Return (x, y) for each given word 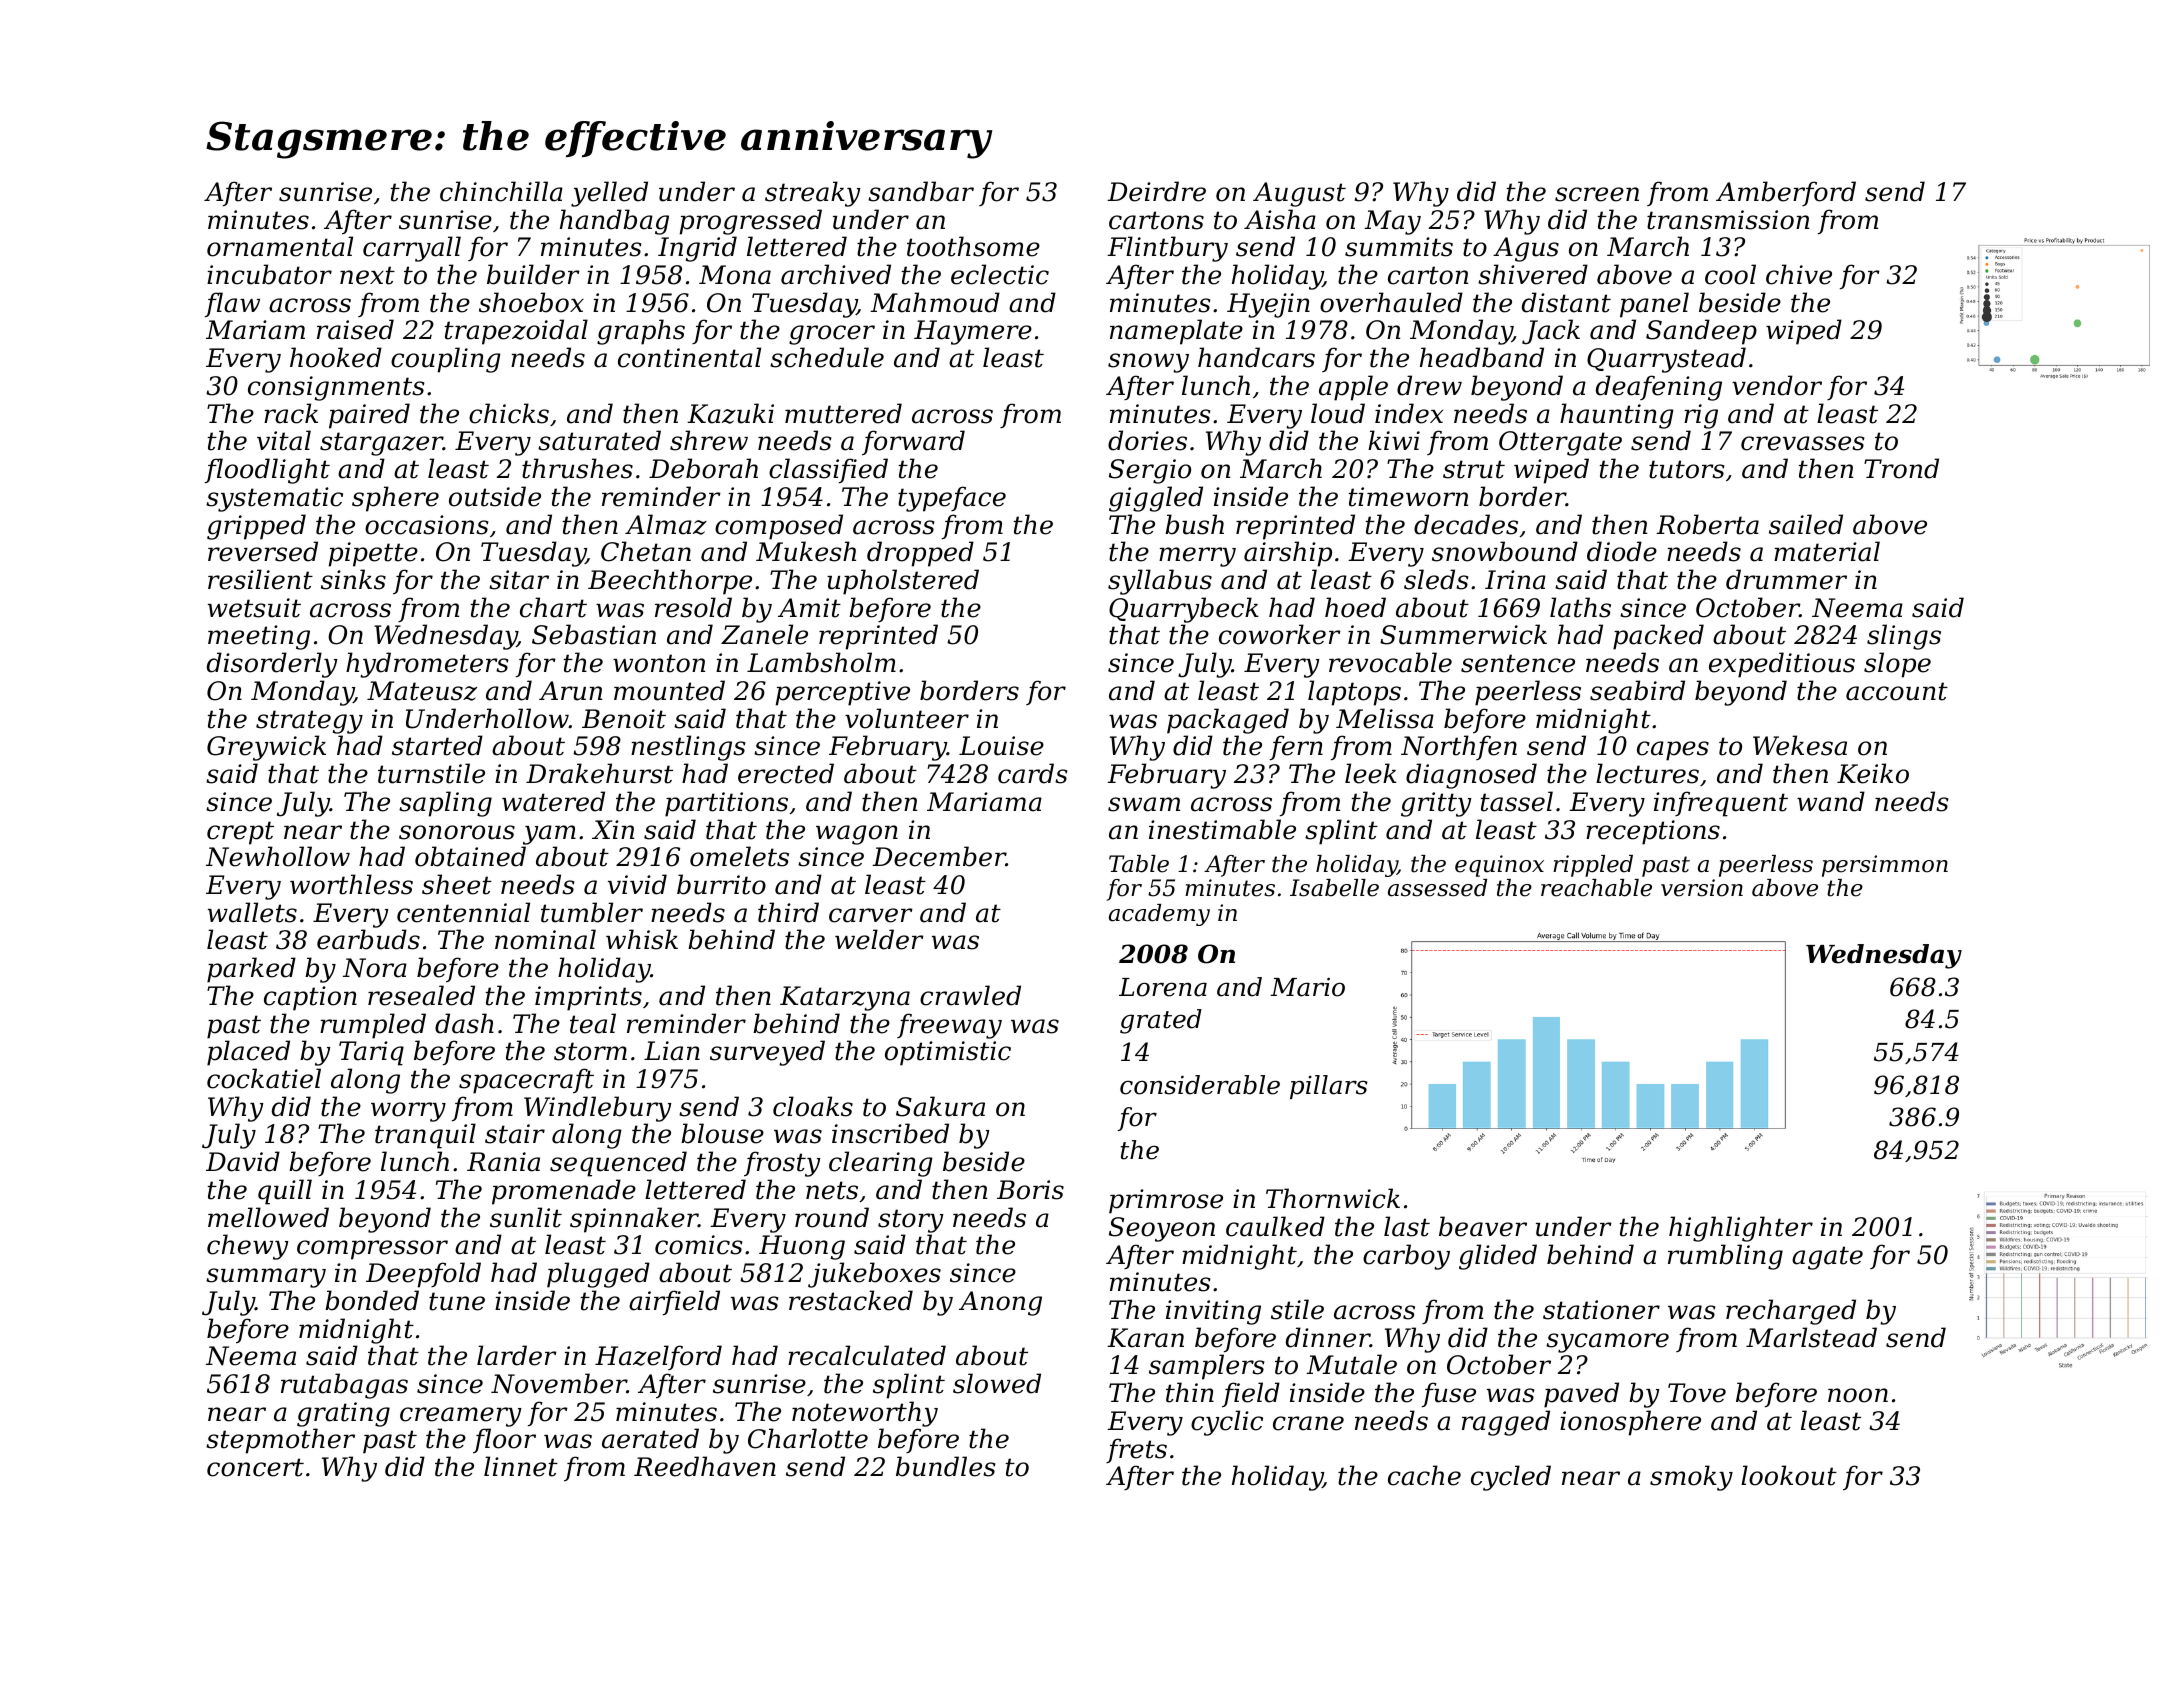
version (1702, 888)
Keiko (1873, 773)
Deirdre (1156, 191)
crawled (970, 995)
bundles (945, 1466)
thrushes (577, 468)
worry (408, 1112)
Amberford (1786, 193)
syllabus (1160, 582)
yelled (609, 194)
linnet (521, 1466)
